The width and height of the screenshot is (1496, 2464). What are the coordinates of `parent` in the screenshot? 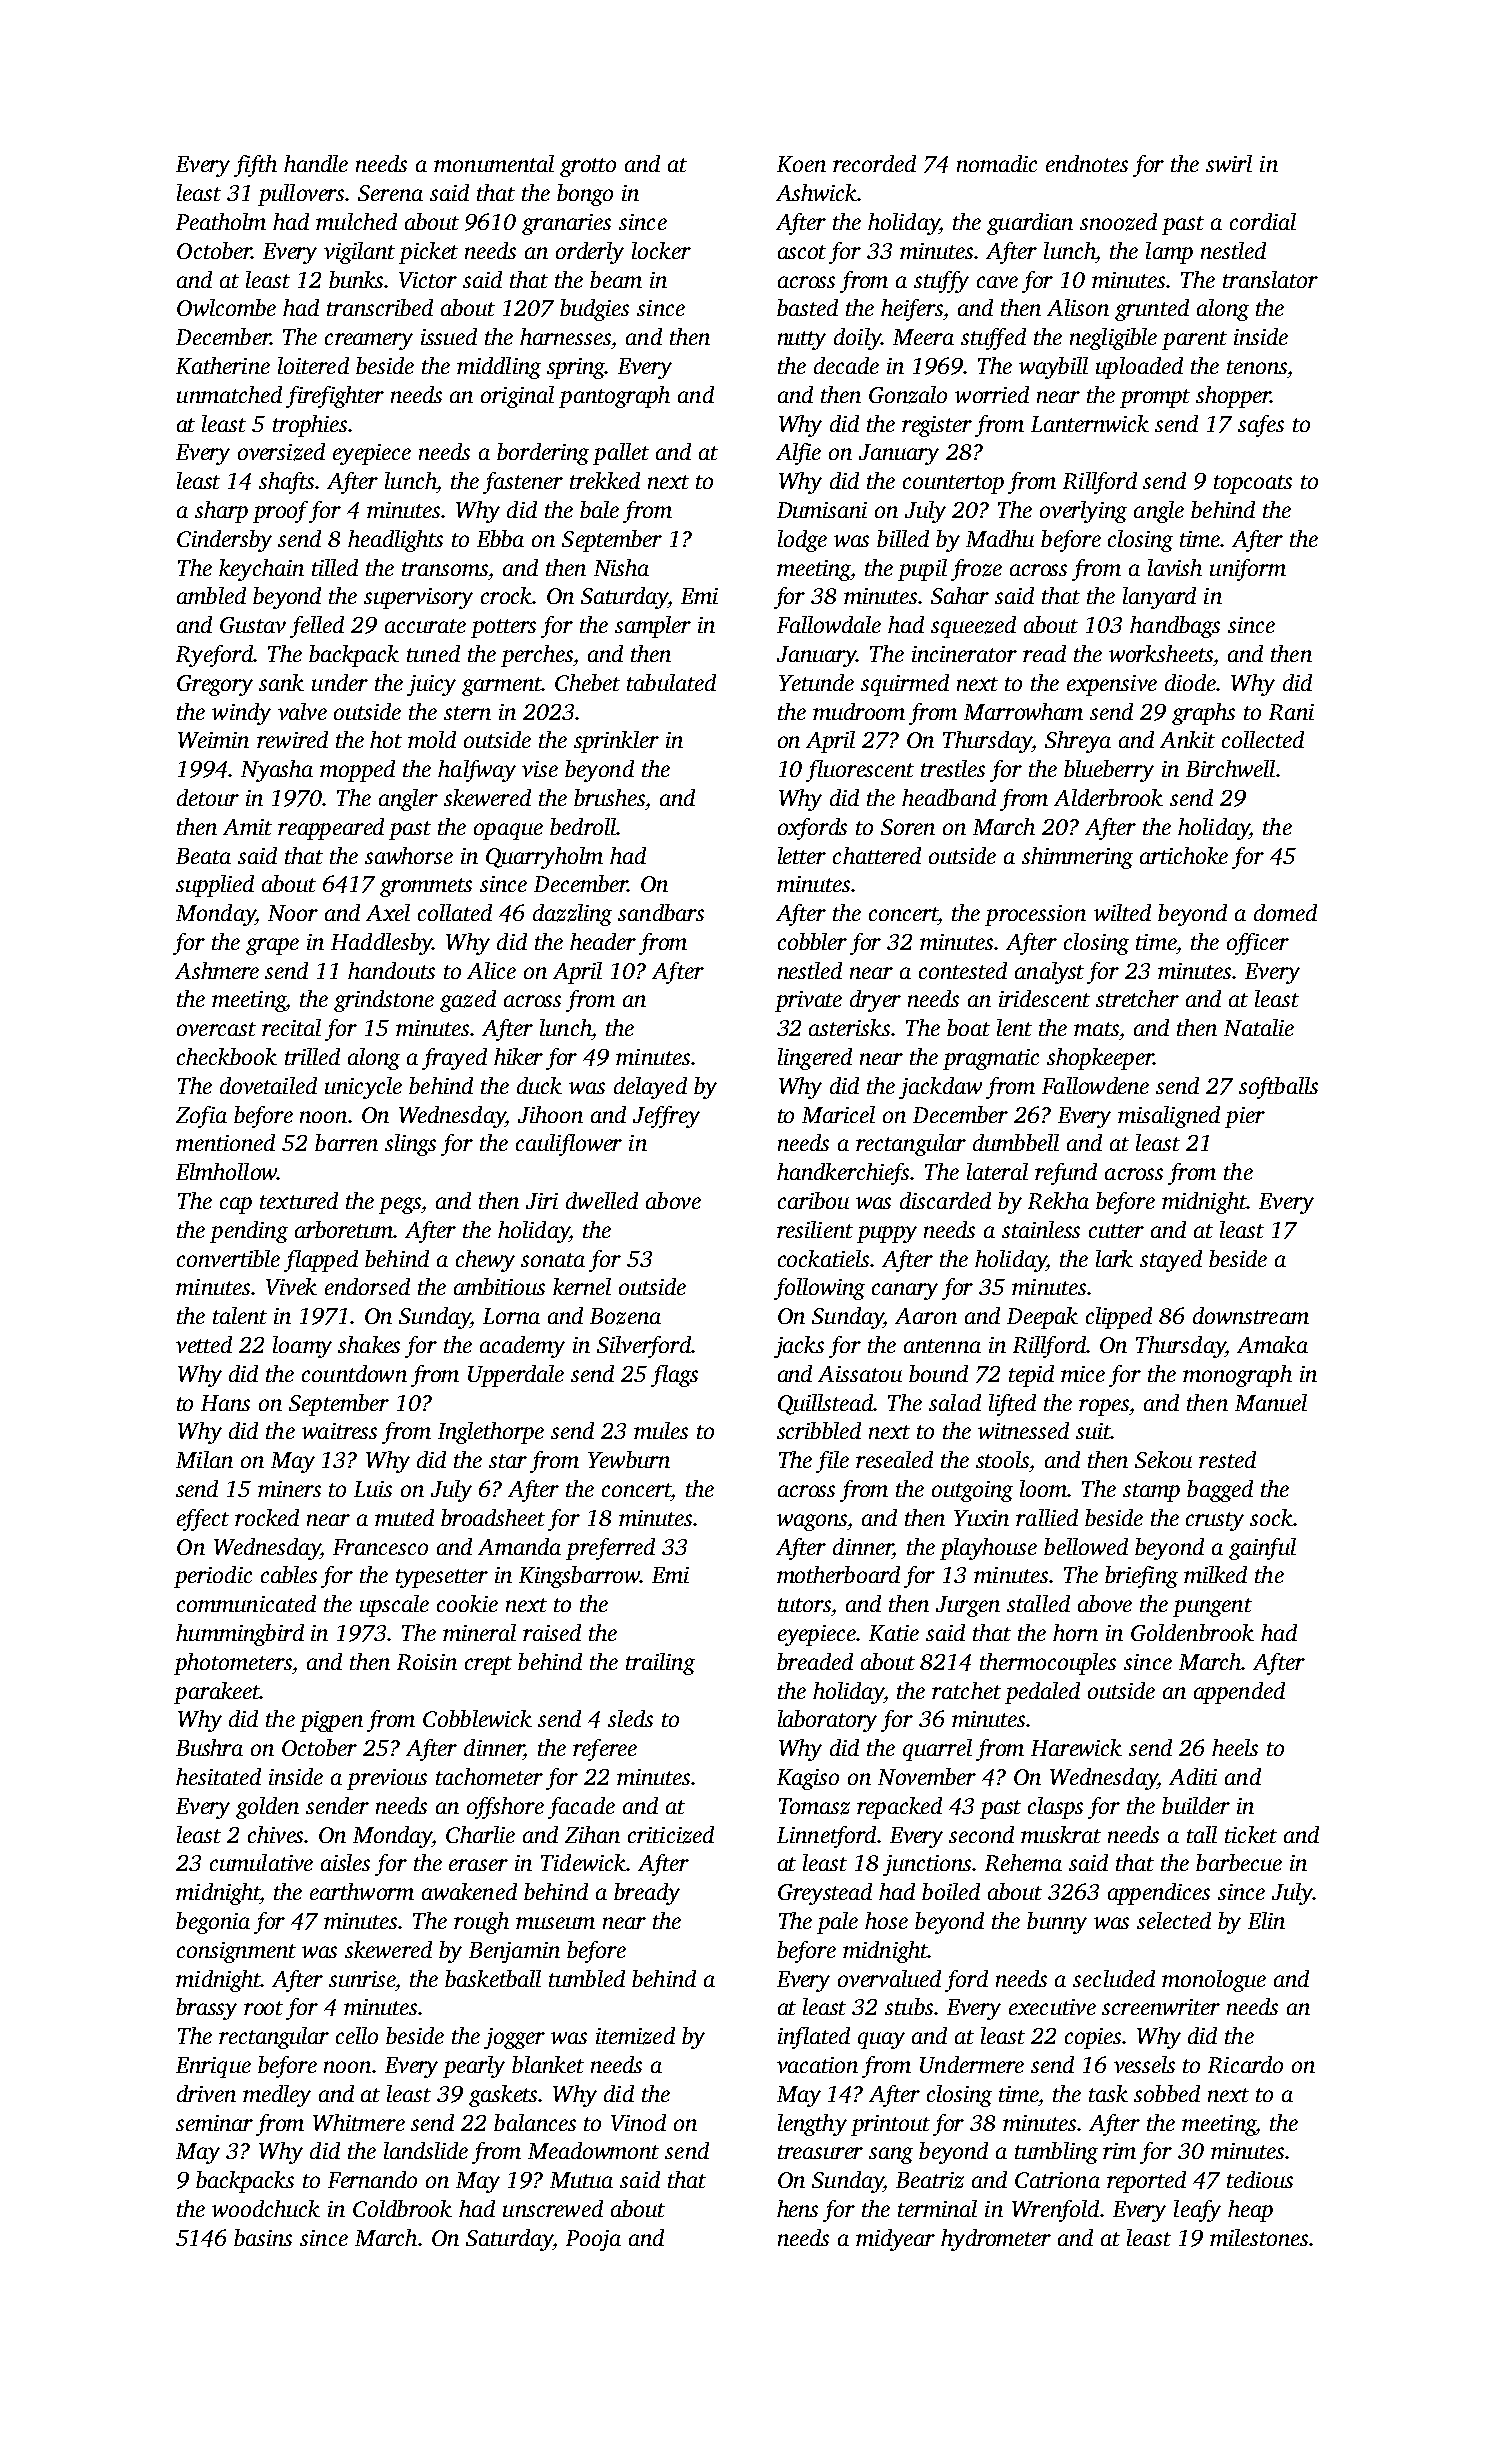 It's located at (1194, 340).
